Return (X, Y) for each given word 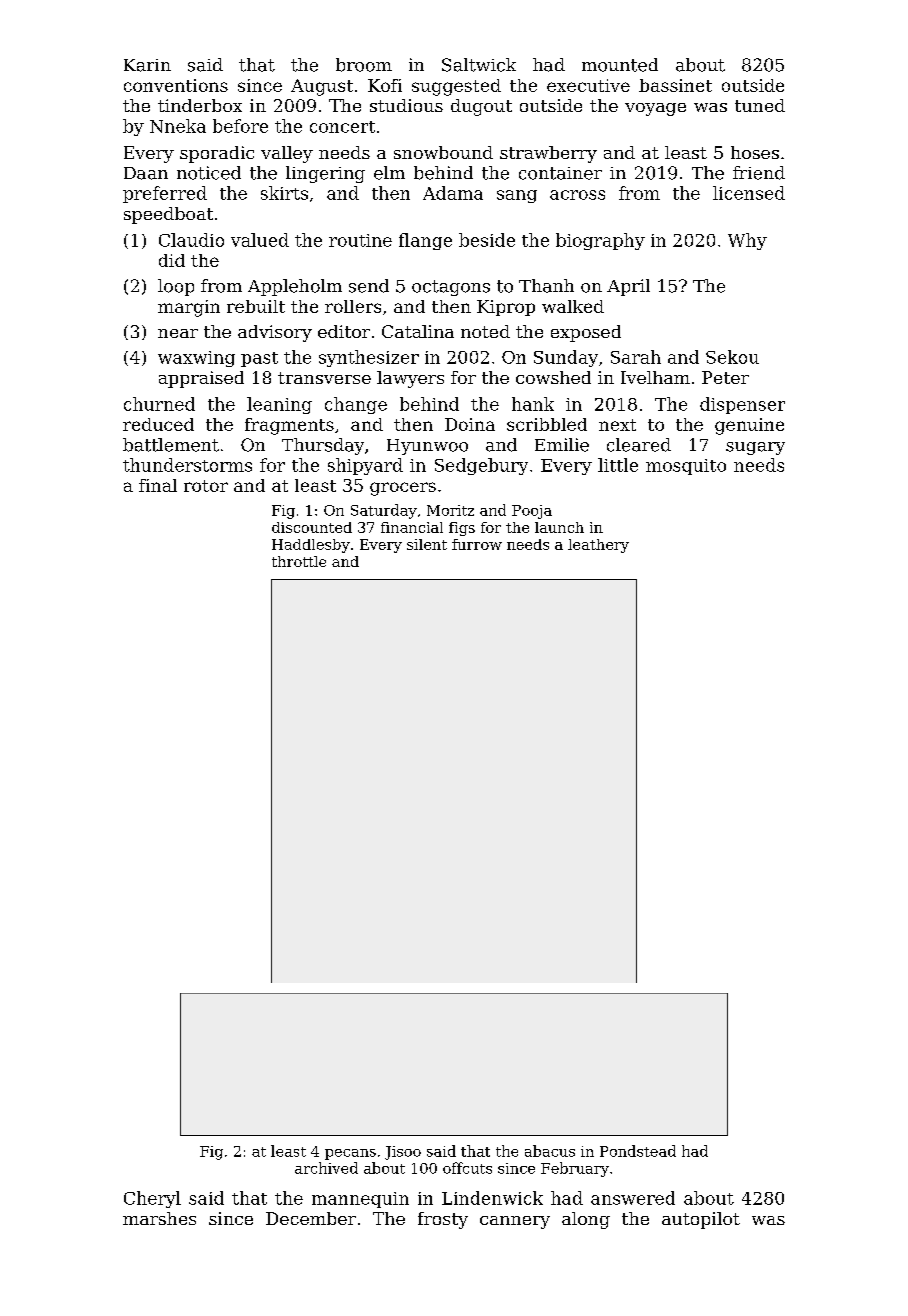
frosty (443, 1220)
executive (588, 85)
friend (759, 173)
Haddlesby (311, 546)
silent (427, 544)
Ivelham (655, 377)
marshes (159, 1218)
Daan (146, 173)
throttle (299, 561)
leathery (598, 546)
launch (559, 527)
